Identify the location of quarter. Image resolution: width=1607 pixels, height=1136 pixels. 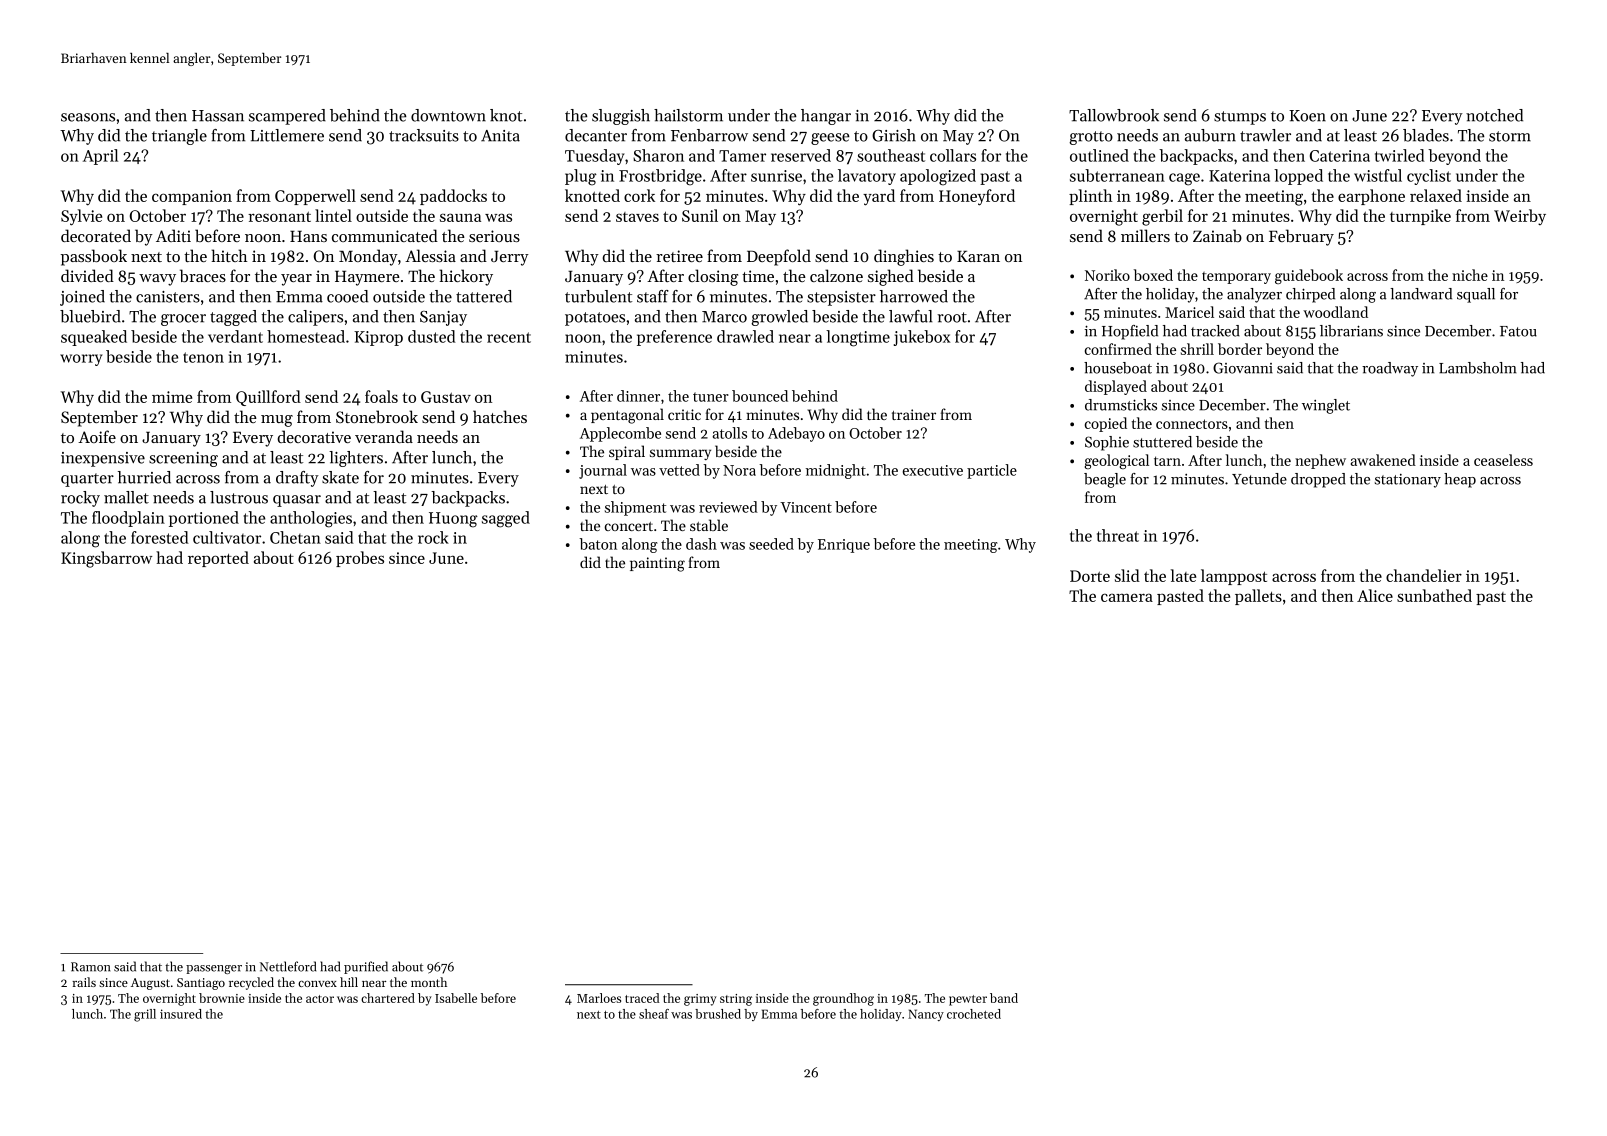
(87, 480).
